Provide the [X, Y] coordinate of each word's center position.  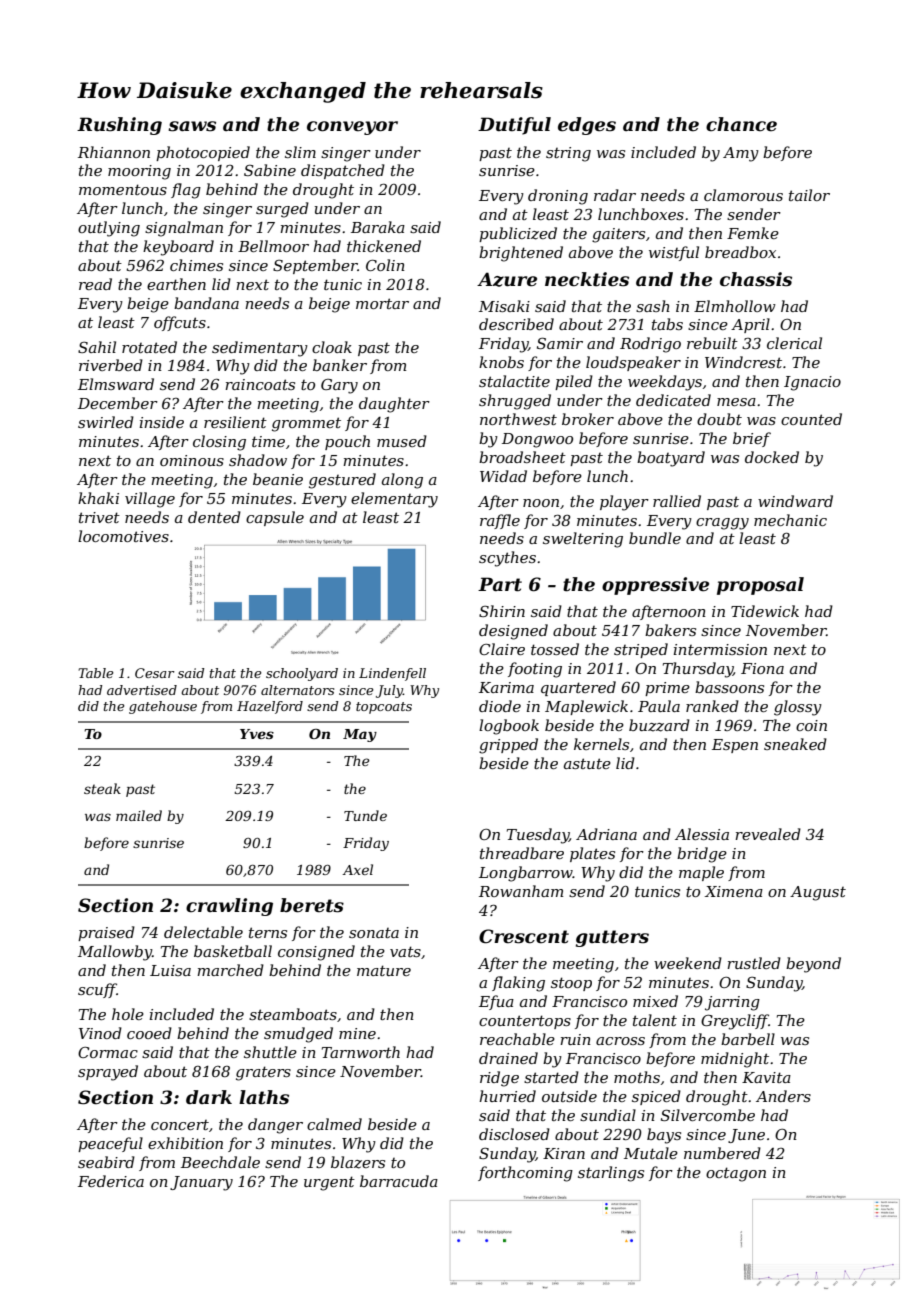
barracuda [399, 1181]
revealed [768, 834]
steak [102, 788]
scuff [97, 990]
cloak [332, 347]
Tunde [365, 815]
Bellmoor [273, 246]
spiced [656, 1097]
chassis [756, 279]
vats [405, 951]
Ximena [734, 891]
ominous [192, 460]
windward [795, 501]
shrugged [515, 402]
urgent [329, 1183]
